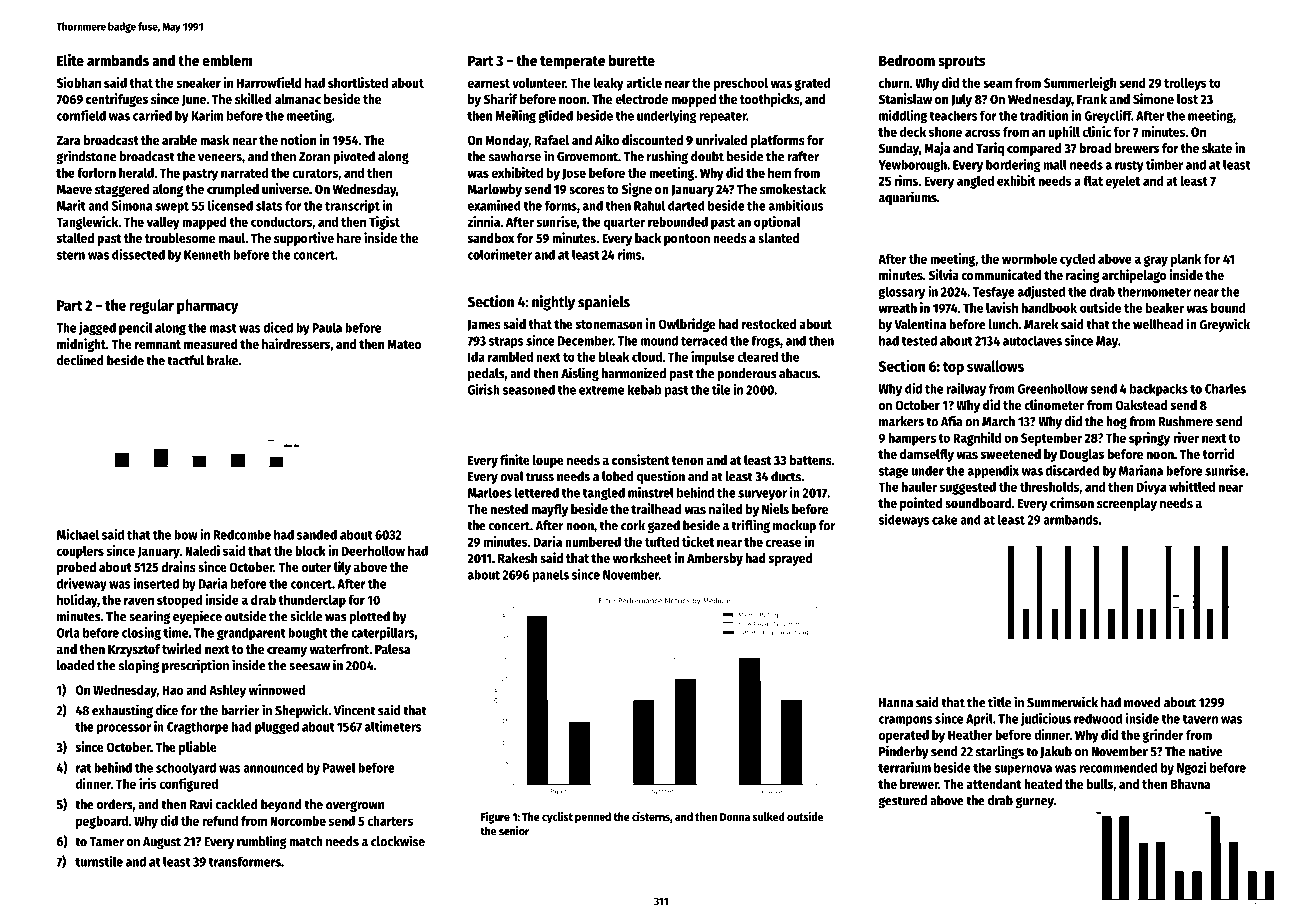 The image size is (1308, 924). I want to click on Hanna, so click(896, 703).
